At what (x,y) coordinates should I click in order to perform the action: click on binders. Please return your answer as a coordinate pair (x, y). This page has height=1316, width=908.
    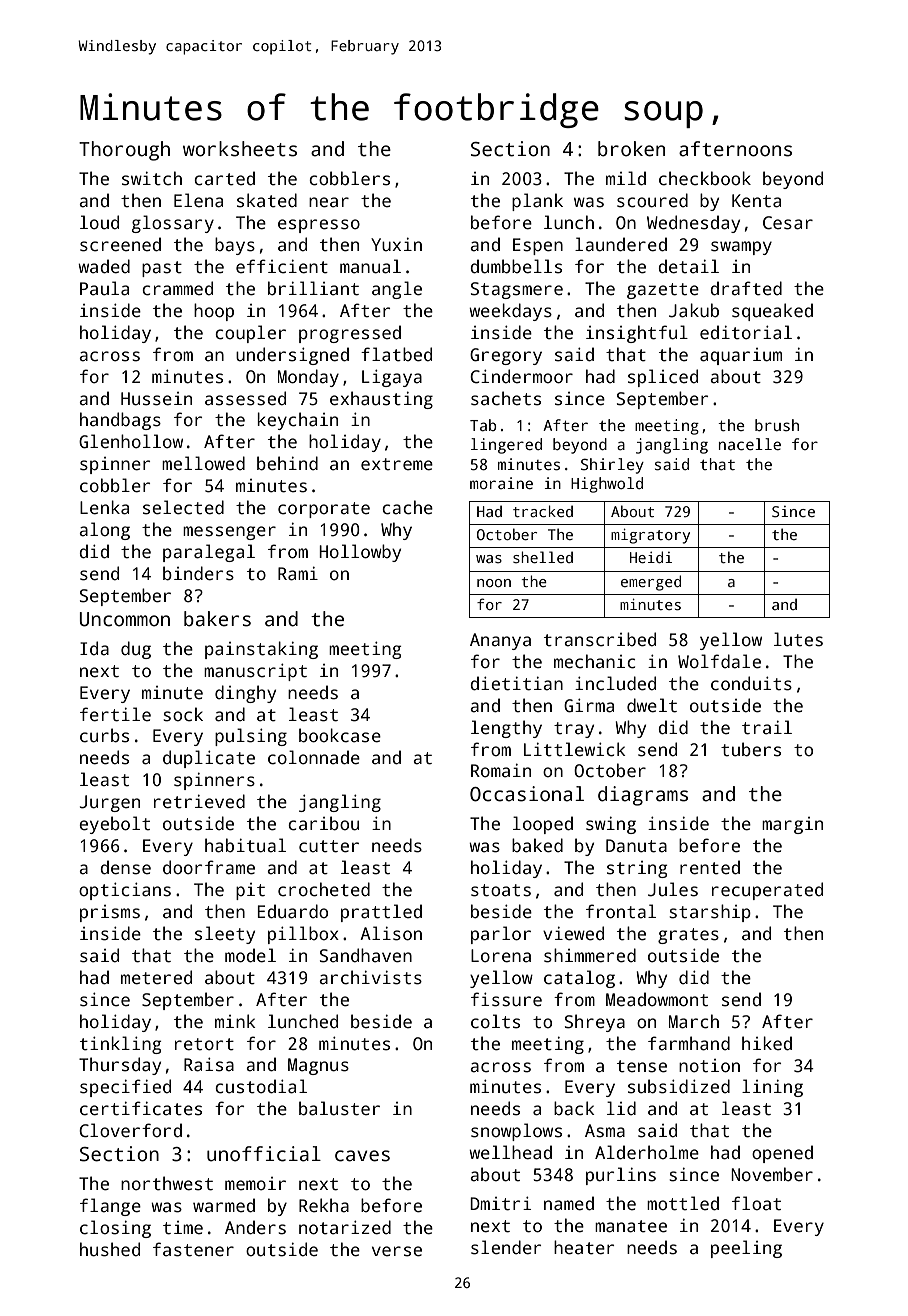
    Looking at the image, I should click on (198, 573).
